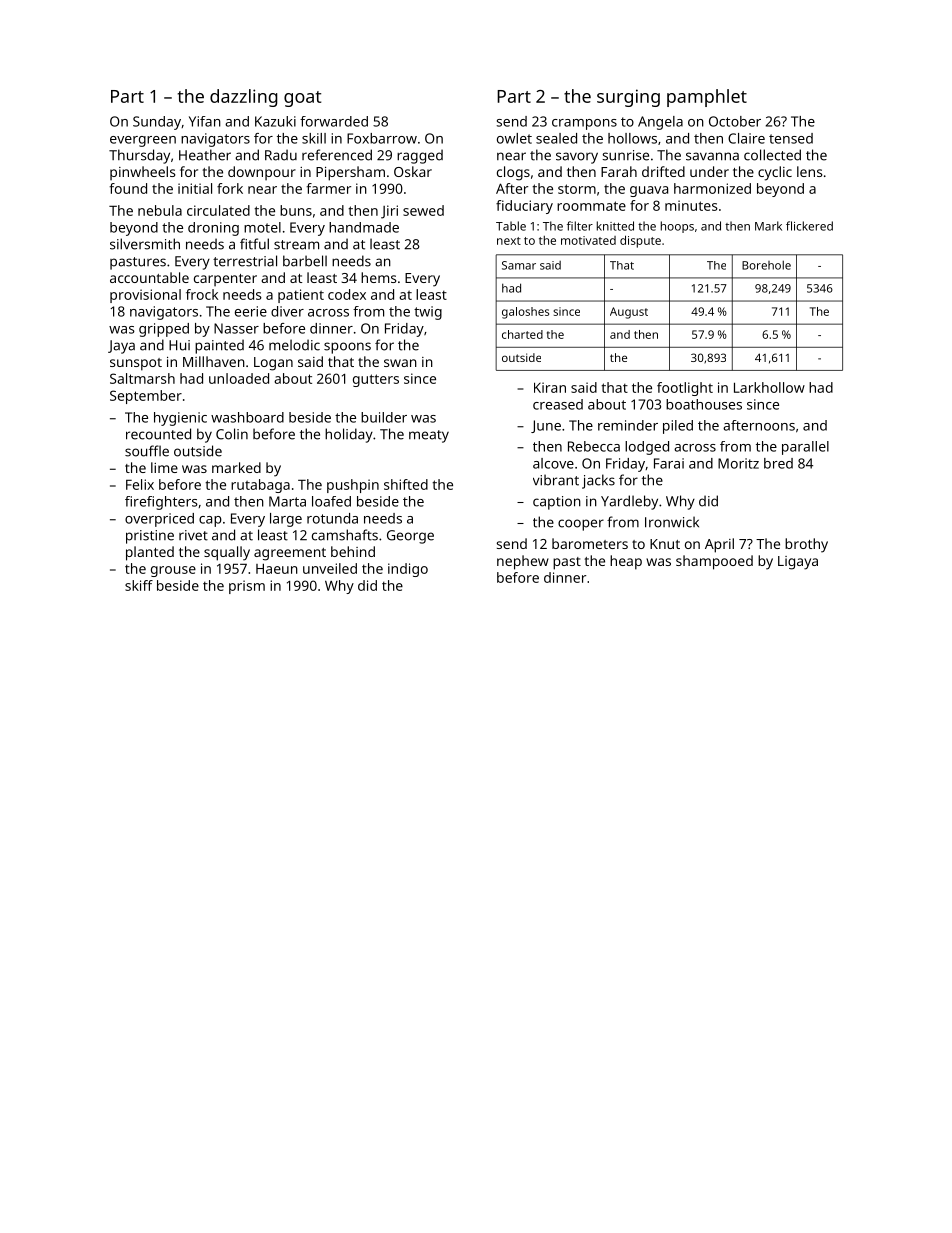 The image size is (952, 1233). What do you see at coordinates (408, 570) in the screenshot?
I see `indigo` at bounding box center [408, 570].
